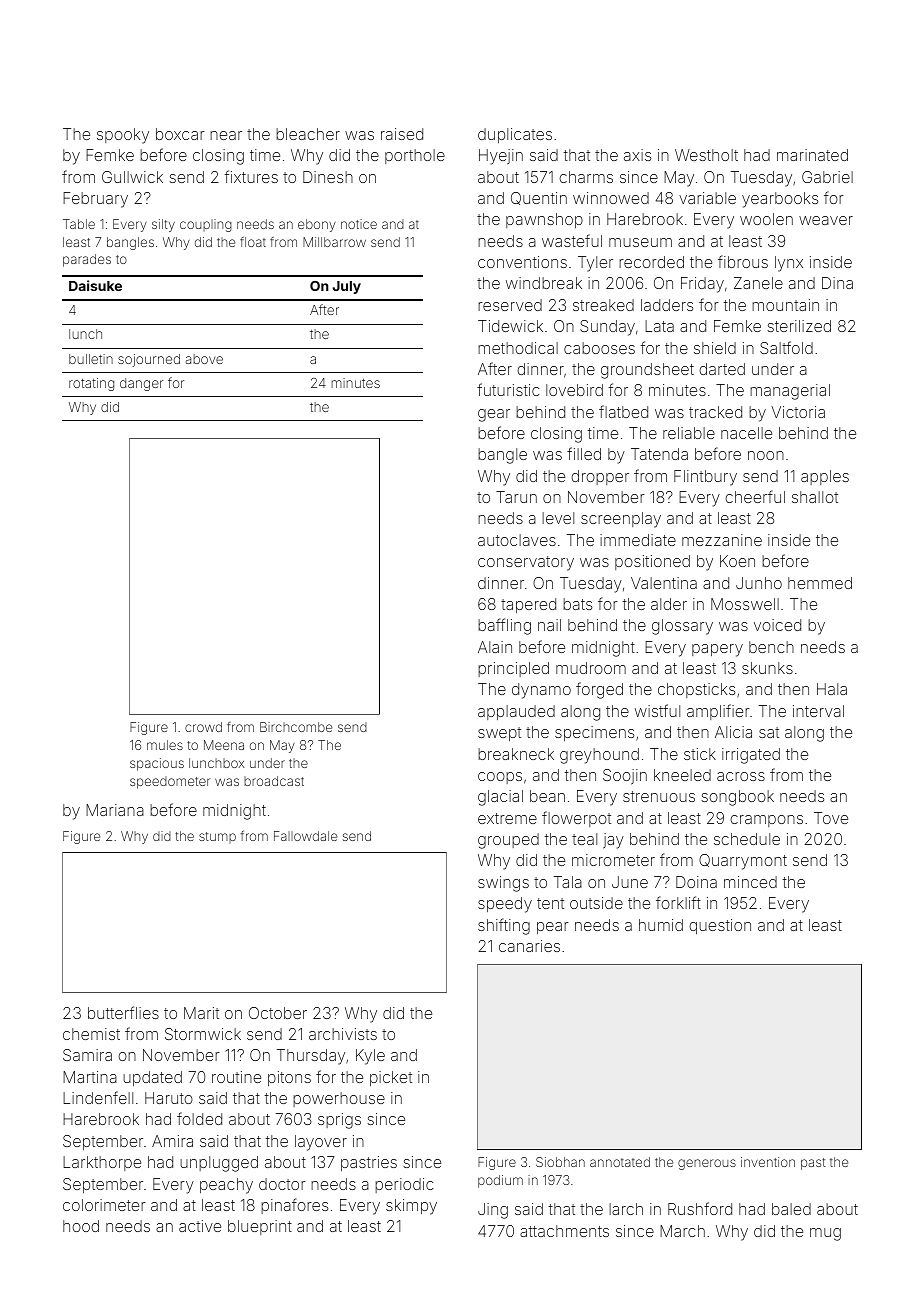  Describe the element at coordinates (500, 1181) in the page. I see `podium` at that location.
